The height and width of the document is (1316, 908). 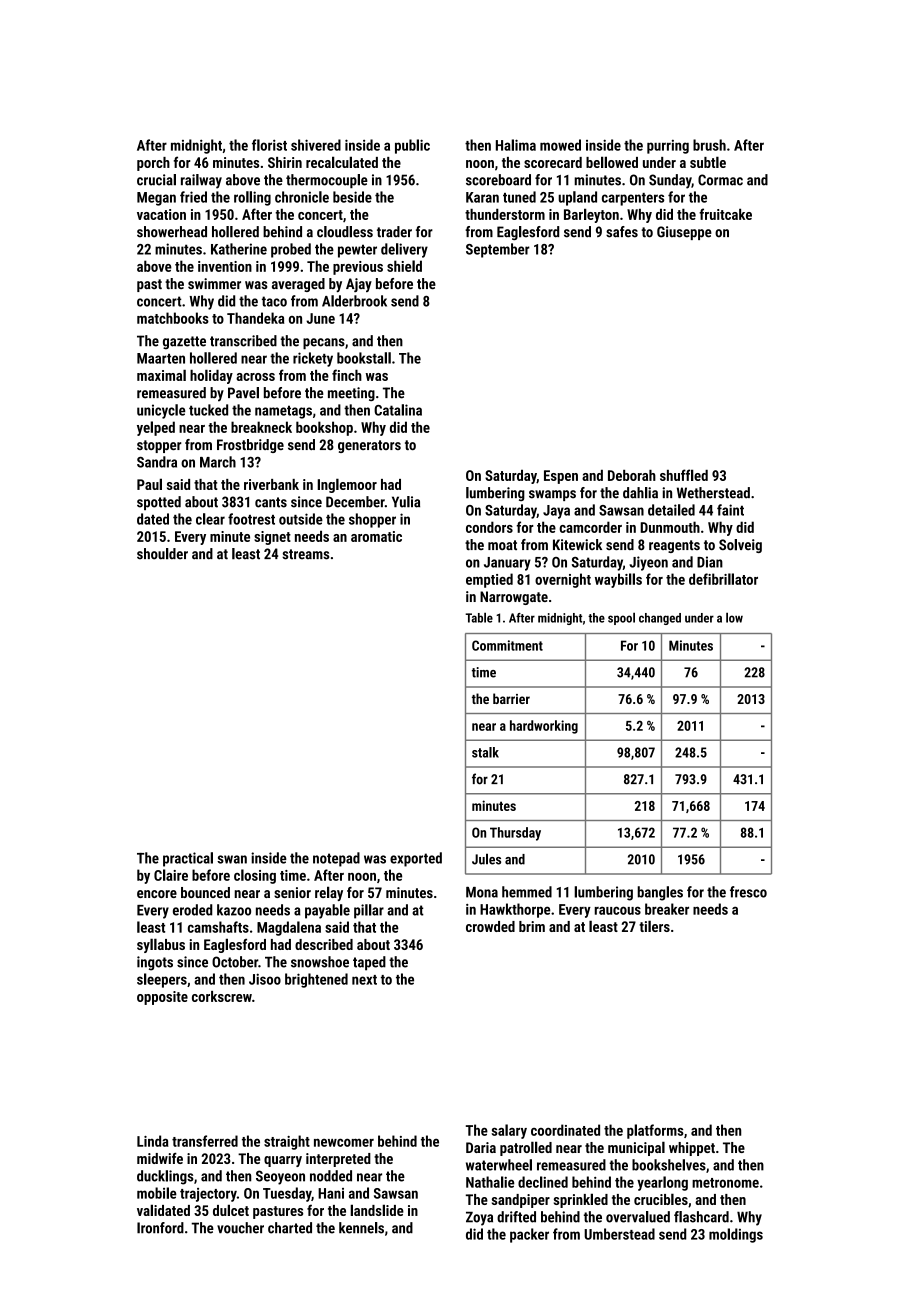 What do you see at coordinates (489, 527) in the document?
I see `condors` at bounding box center [489, 527].
